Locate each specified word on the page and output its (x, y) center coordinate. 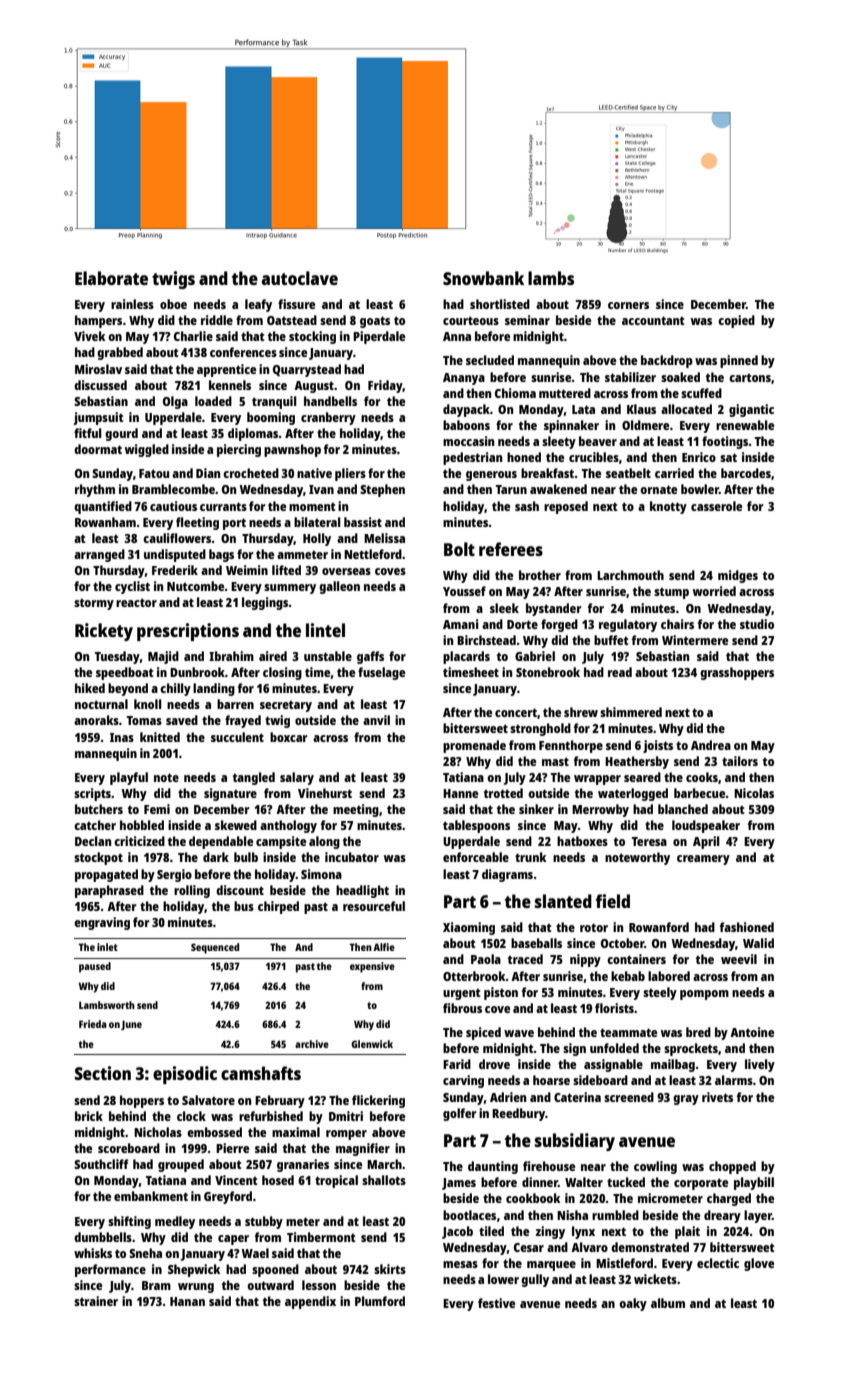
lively (760, 1065)
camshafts (261, 1073)
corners (628, 305)
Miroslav (98, 369)
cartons (750, 378)
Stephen (382, 490)
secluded (490, 360)
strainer (96, 1301)
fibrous (462, 1008)
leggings (265, 603)
